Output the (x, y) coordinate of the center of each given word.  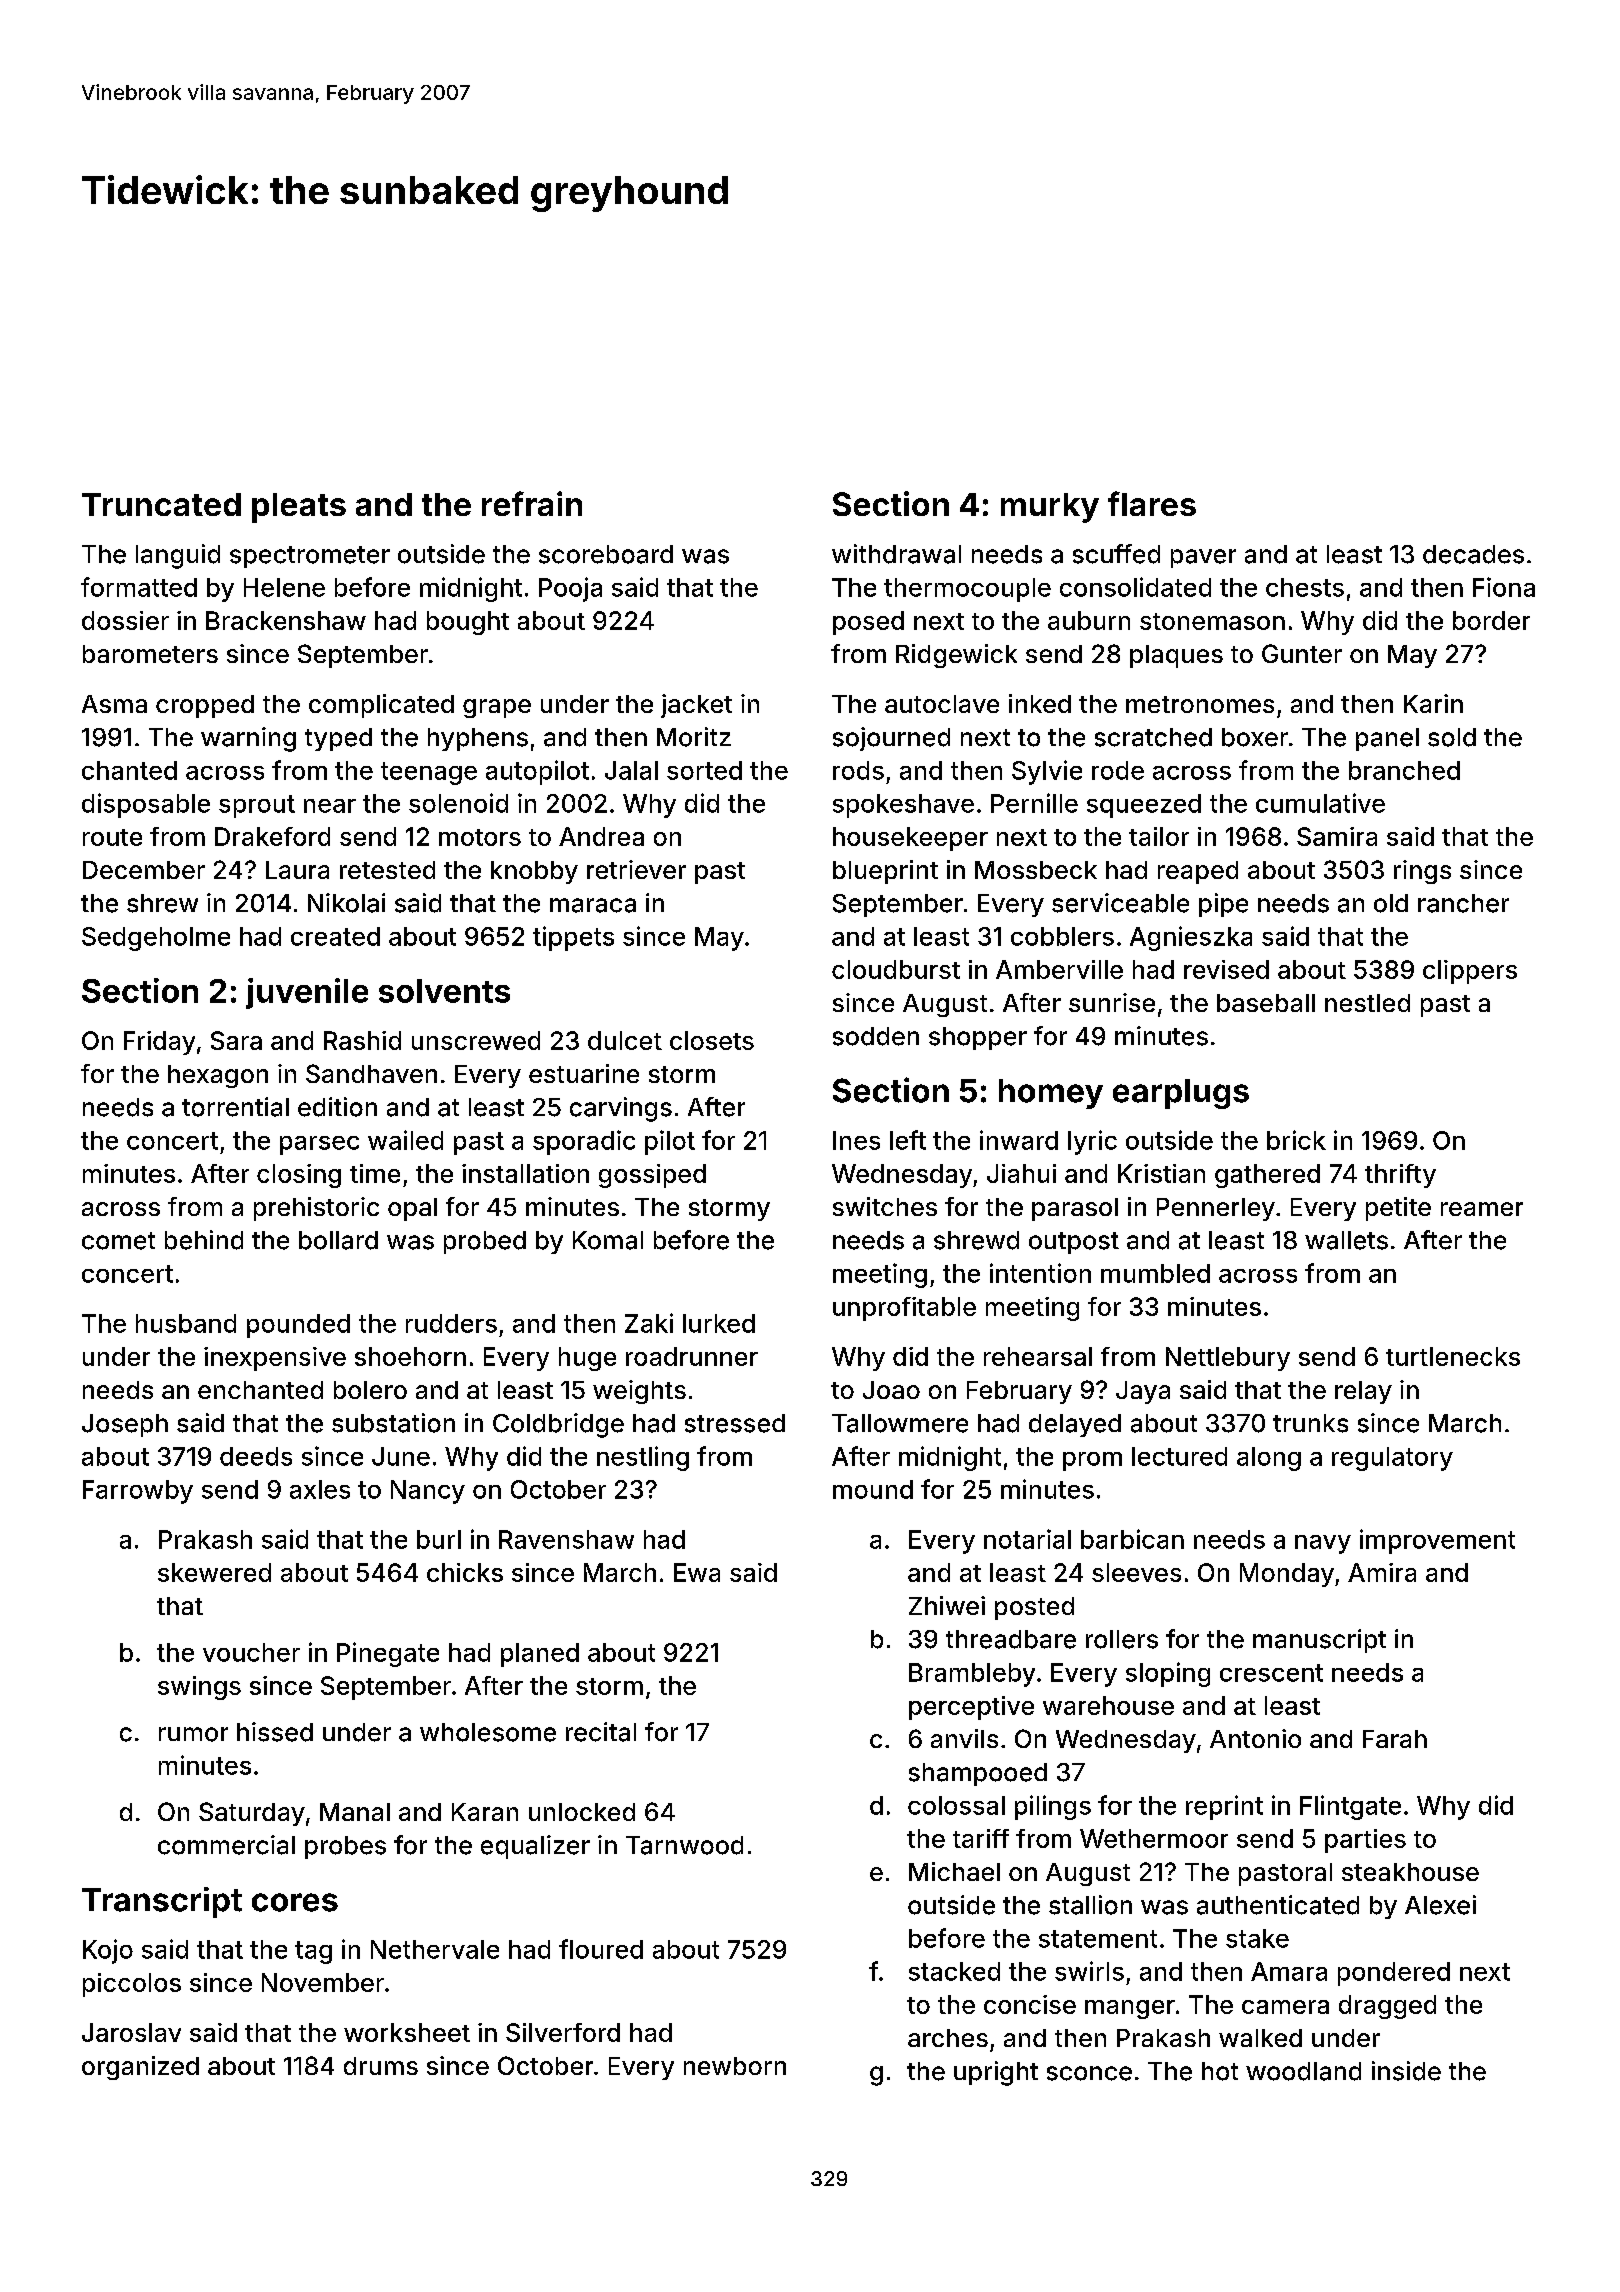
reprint (1224, 1807)
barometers (150, 654)
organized (140, 2068)
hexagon (218, 1076)
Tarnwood (684, 1845)
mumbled (1155, 1273)
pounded (298, 1326)
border (1491, 620)
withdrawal (896, 554)
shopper (978, 1038)
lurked (719, 1323)
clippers (1470, 972)
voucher (251, 1652)
